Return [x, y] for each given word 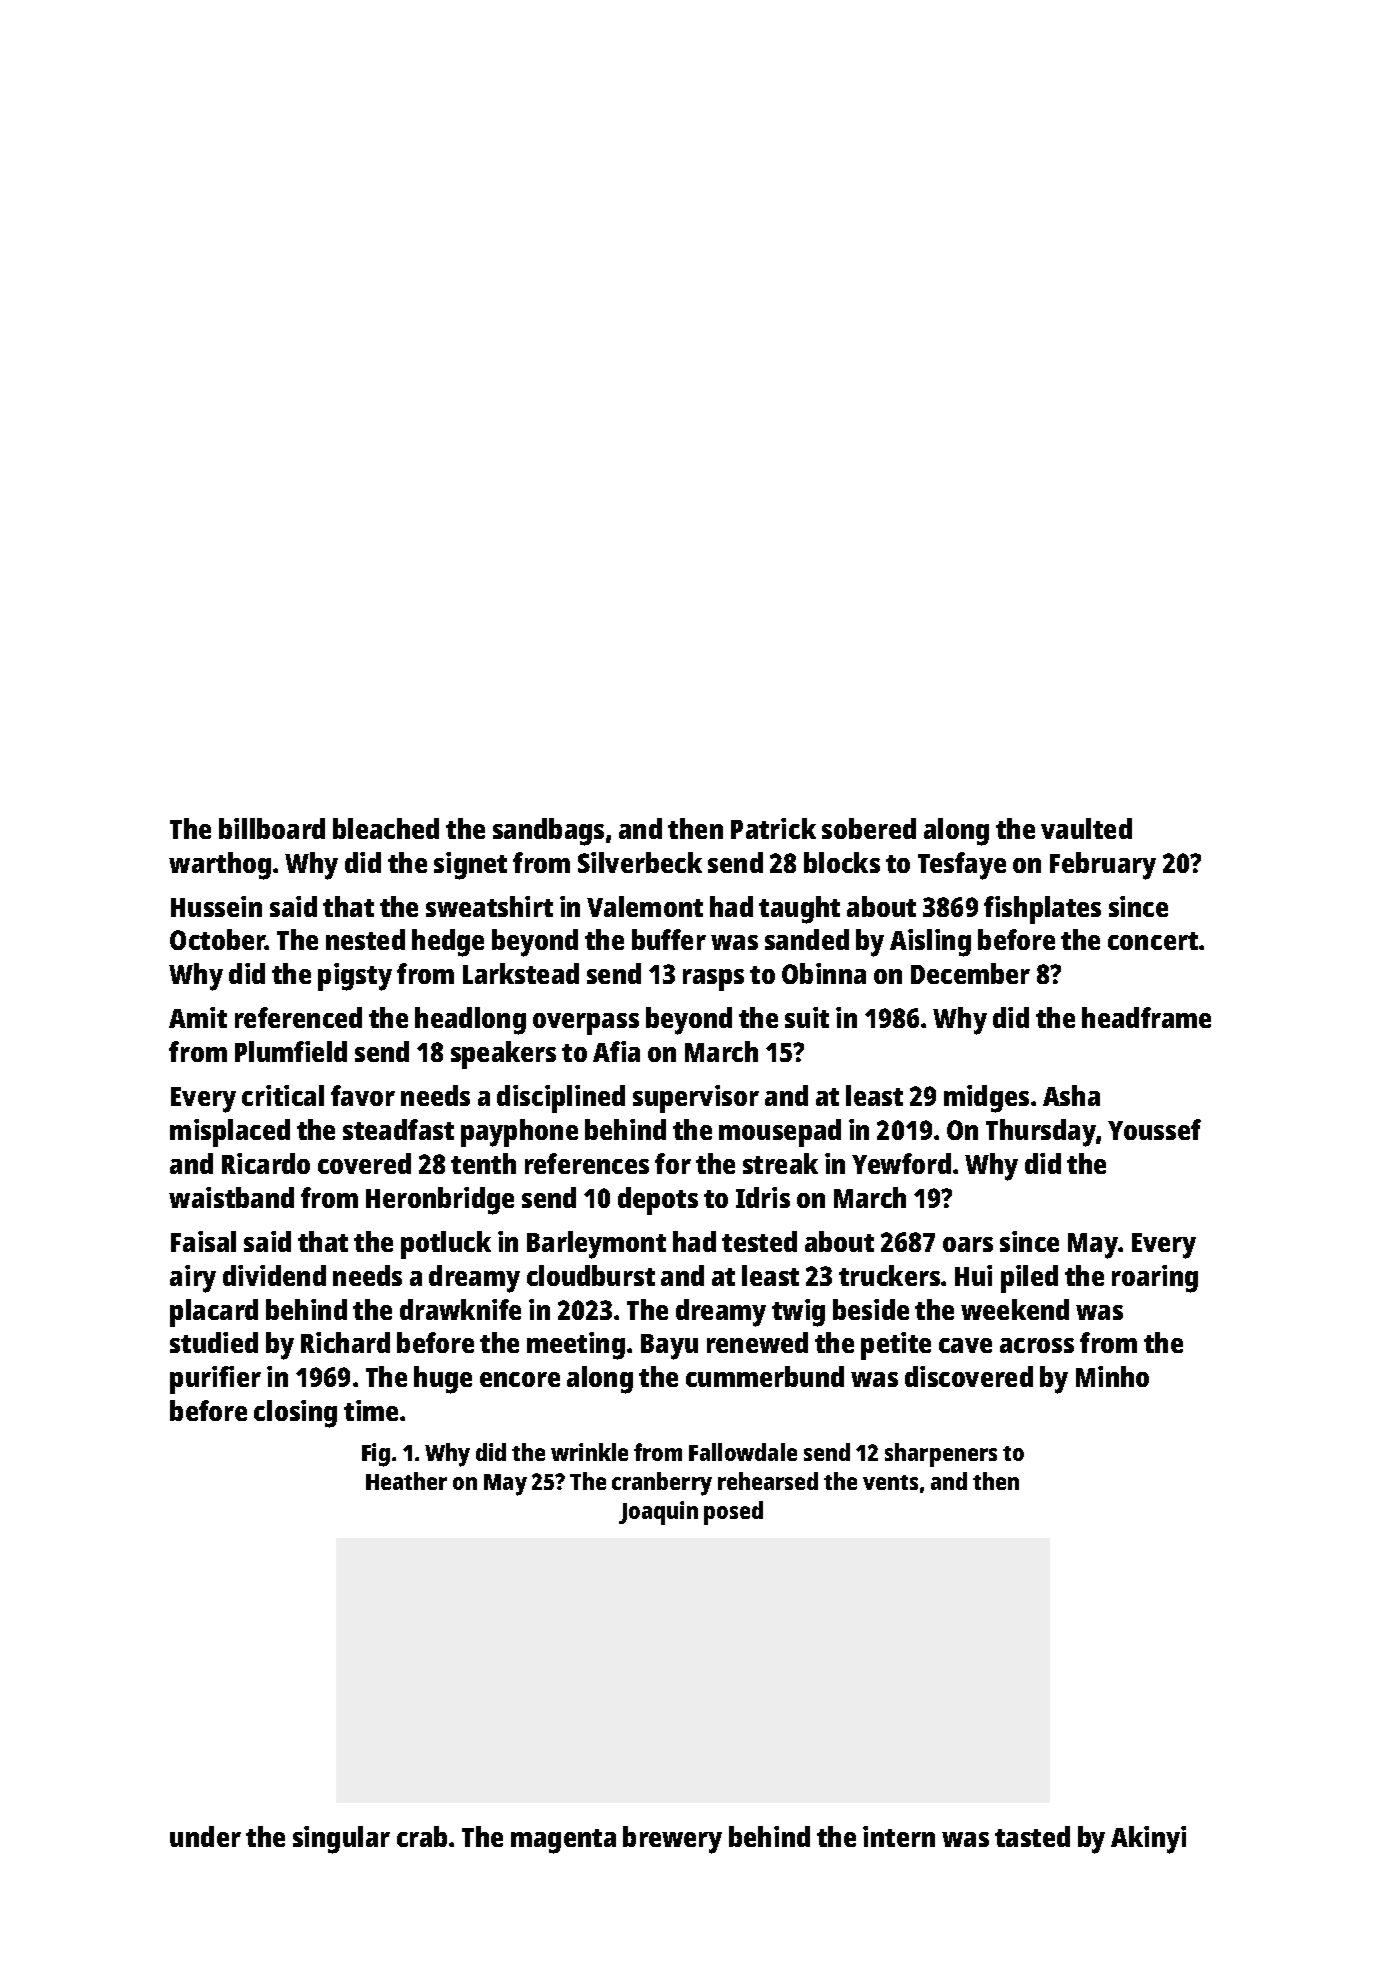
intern [899, 1836]
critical [283, 1095]
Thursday [1041, 1133]
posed [733, 1513]
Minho [1112, 1376]
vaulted [1086, 828]
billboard [272, 828]
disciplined [561, 1099]
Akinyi [1148, 1840]
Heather [406, 1481]
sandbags [548, 832]
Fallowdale [743, 1452]
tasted [1032, 1836]
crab [422, 1836]
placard [214, 1313]
